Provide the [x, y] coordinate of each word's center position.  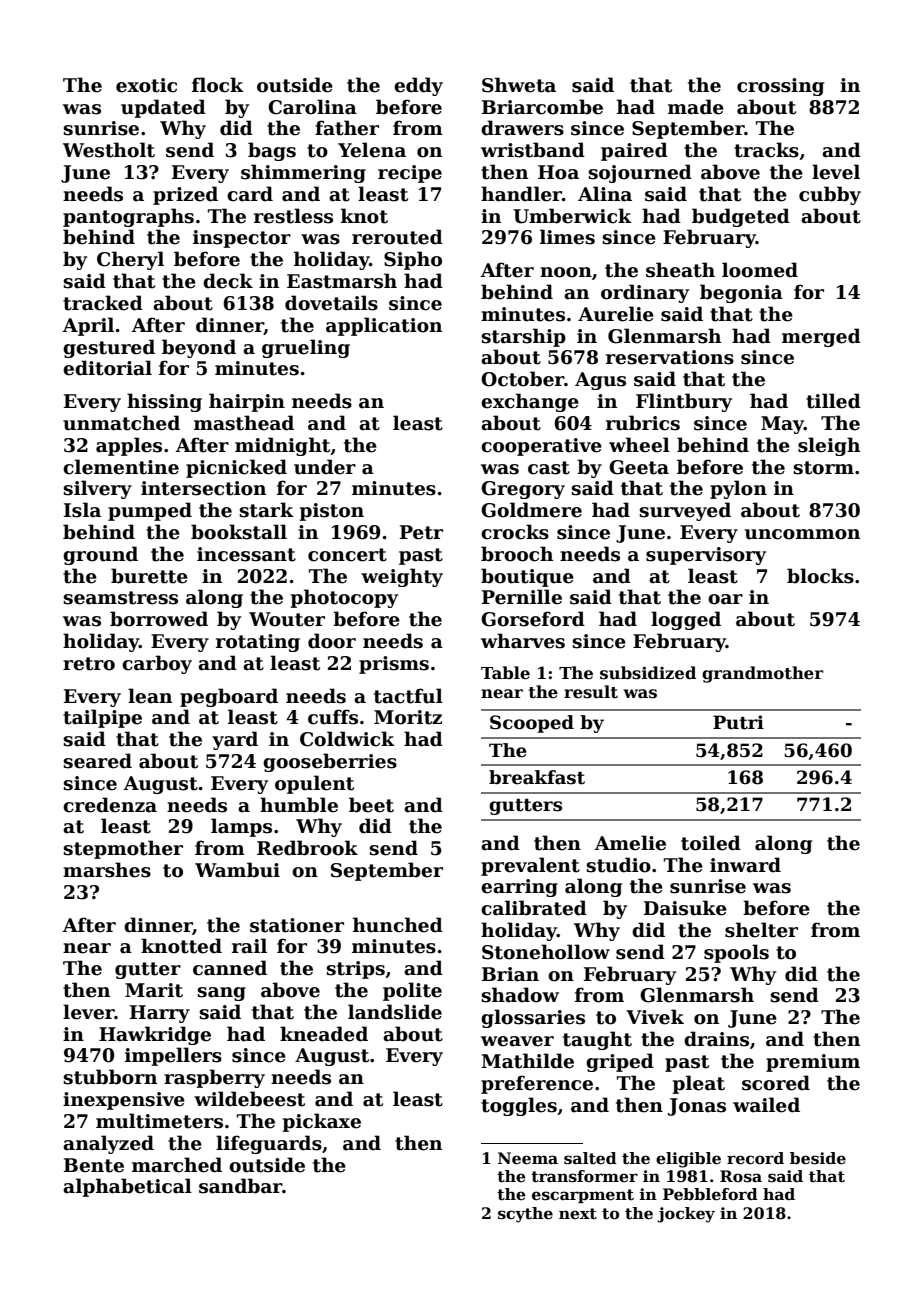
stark [266, 510]
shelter [761, 930]
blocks [820, 576]
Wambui [237, 870]
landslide [395, 1012]
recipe [410, 174]
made [696, 107]
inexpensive [124, 1101]
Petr [421, 532]
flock [218, 85]
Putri [738, 722]
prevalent [530, 866]
